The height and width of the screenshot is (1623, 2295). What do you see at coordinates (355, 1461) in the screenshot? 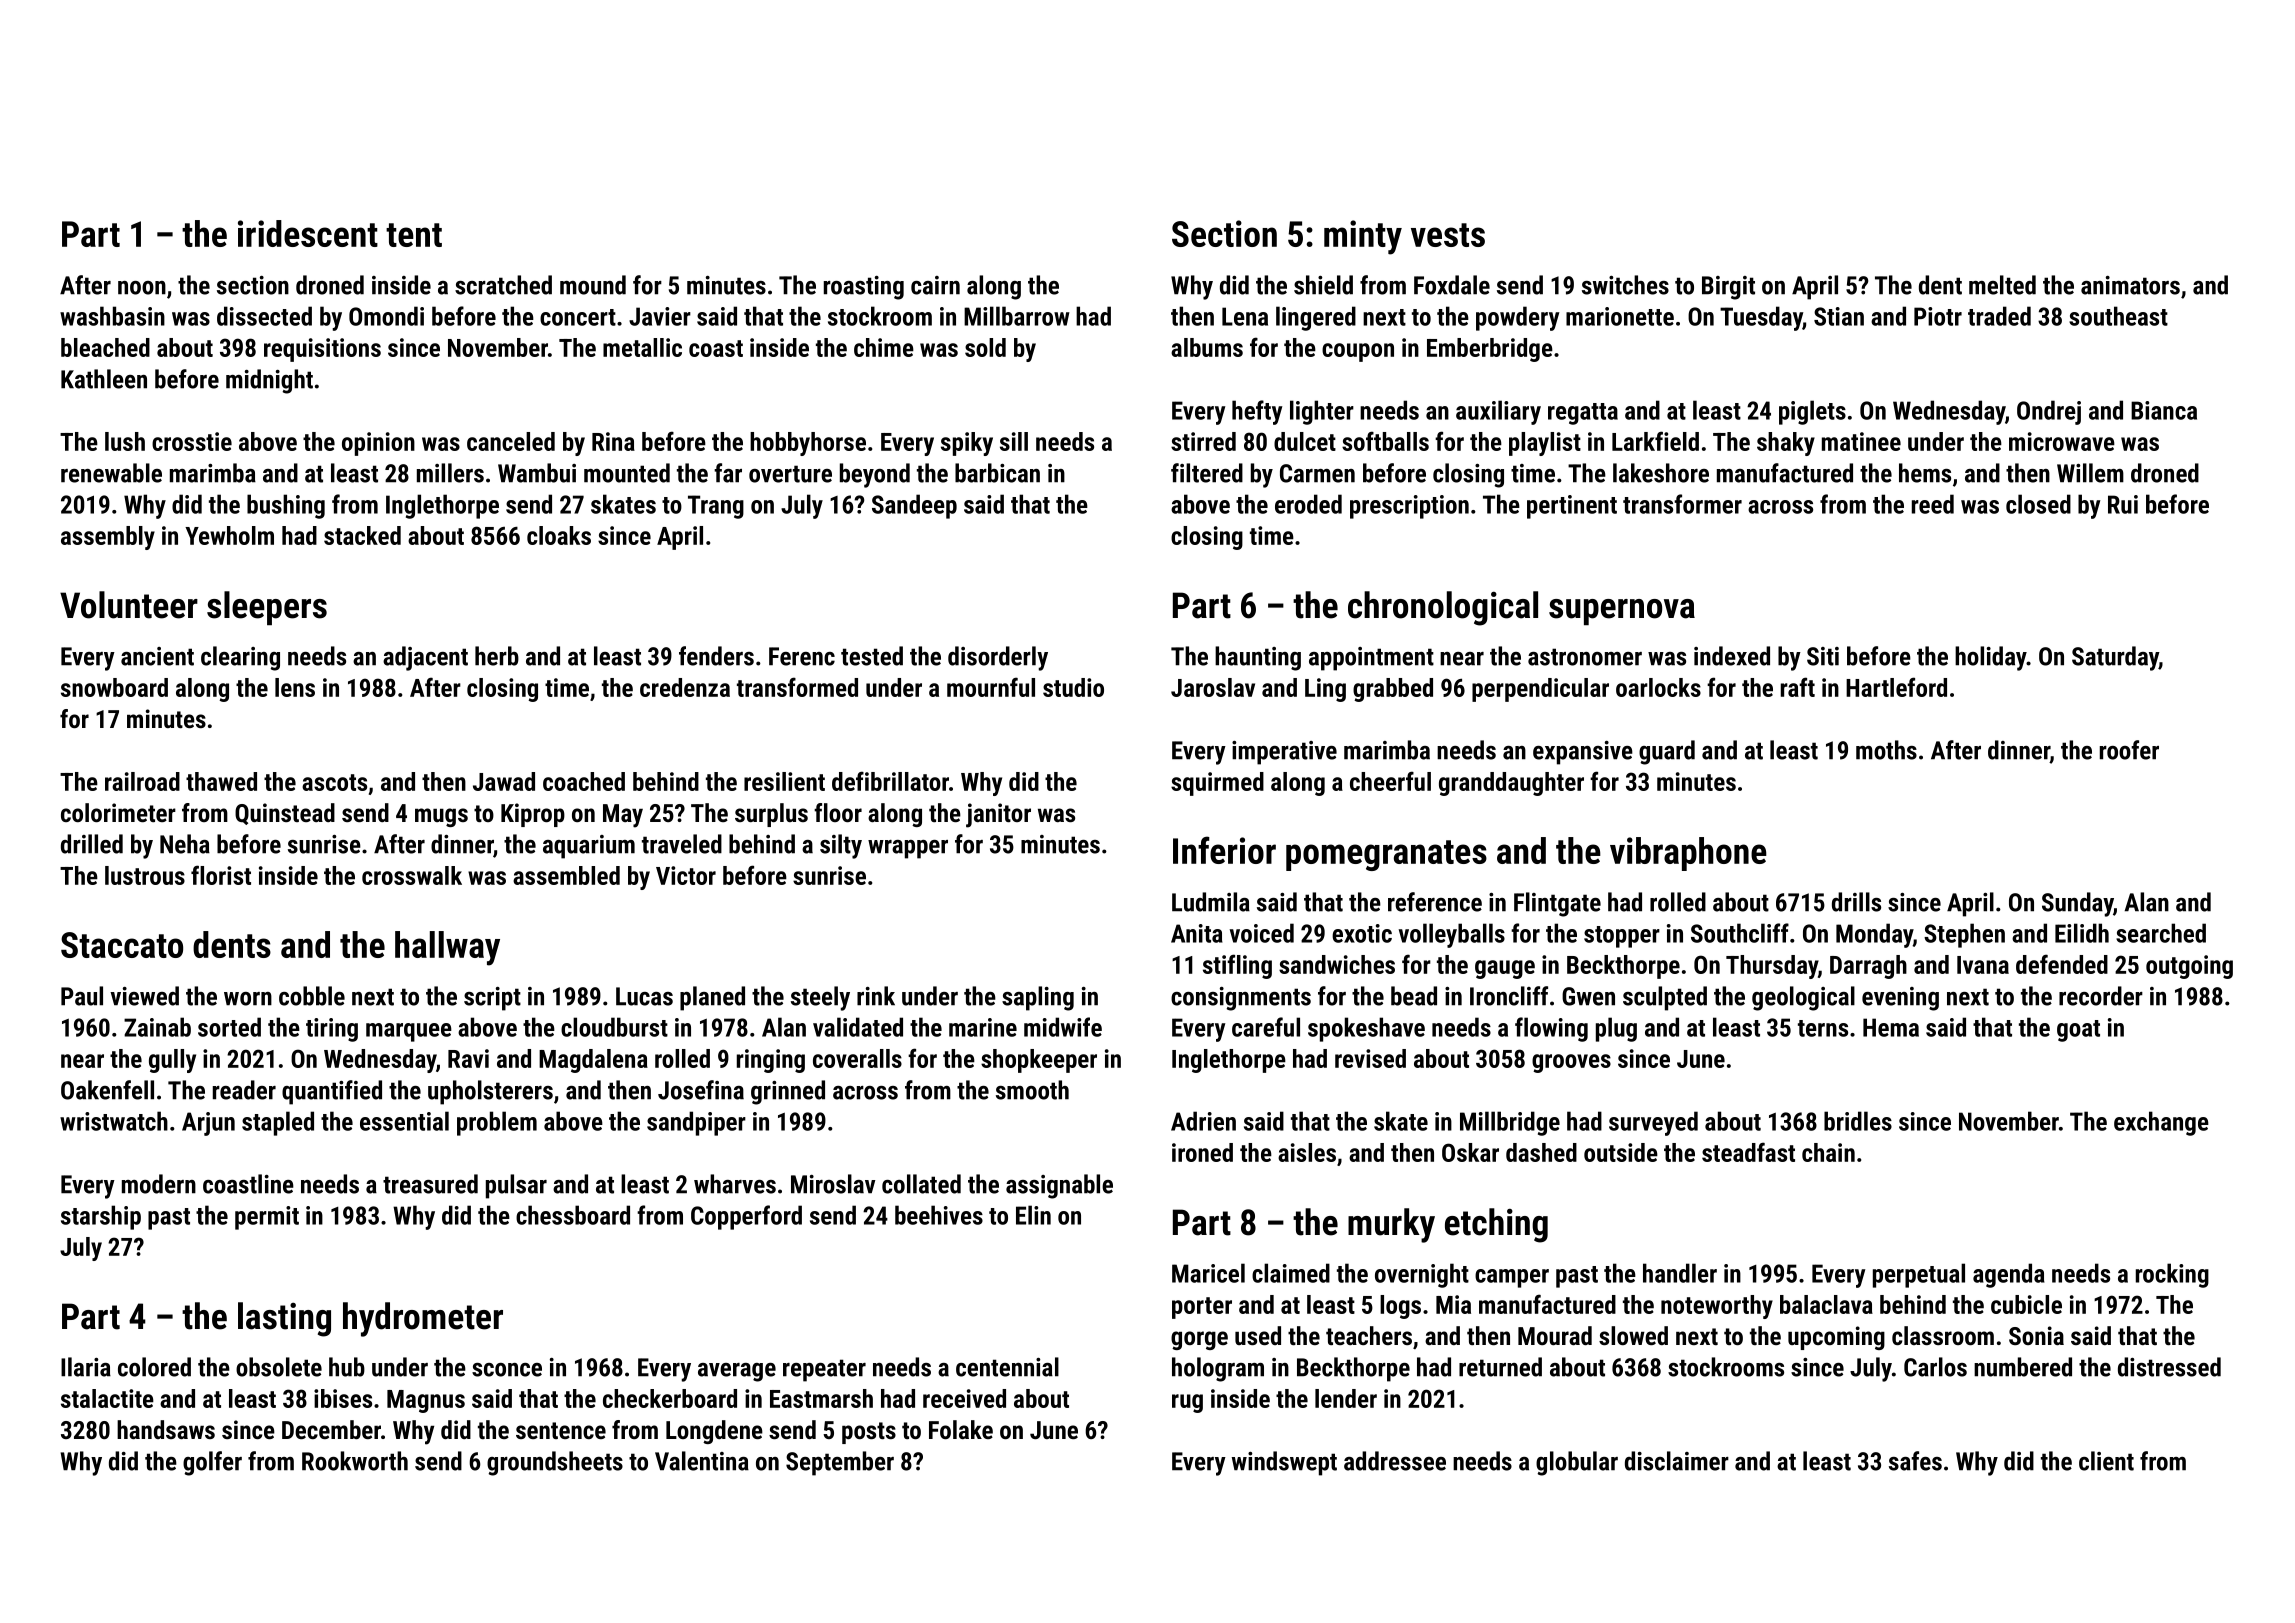
I see `Rookworth` at bounding box center [355, 1461].
